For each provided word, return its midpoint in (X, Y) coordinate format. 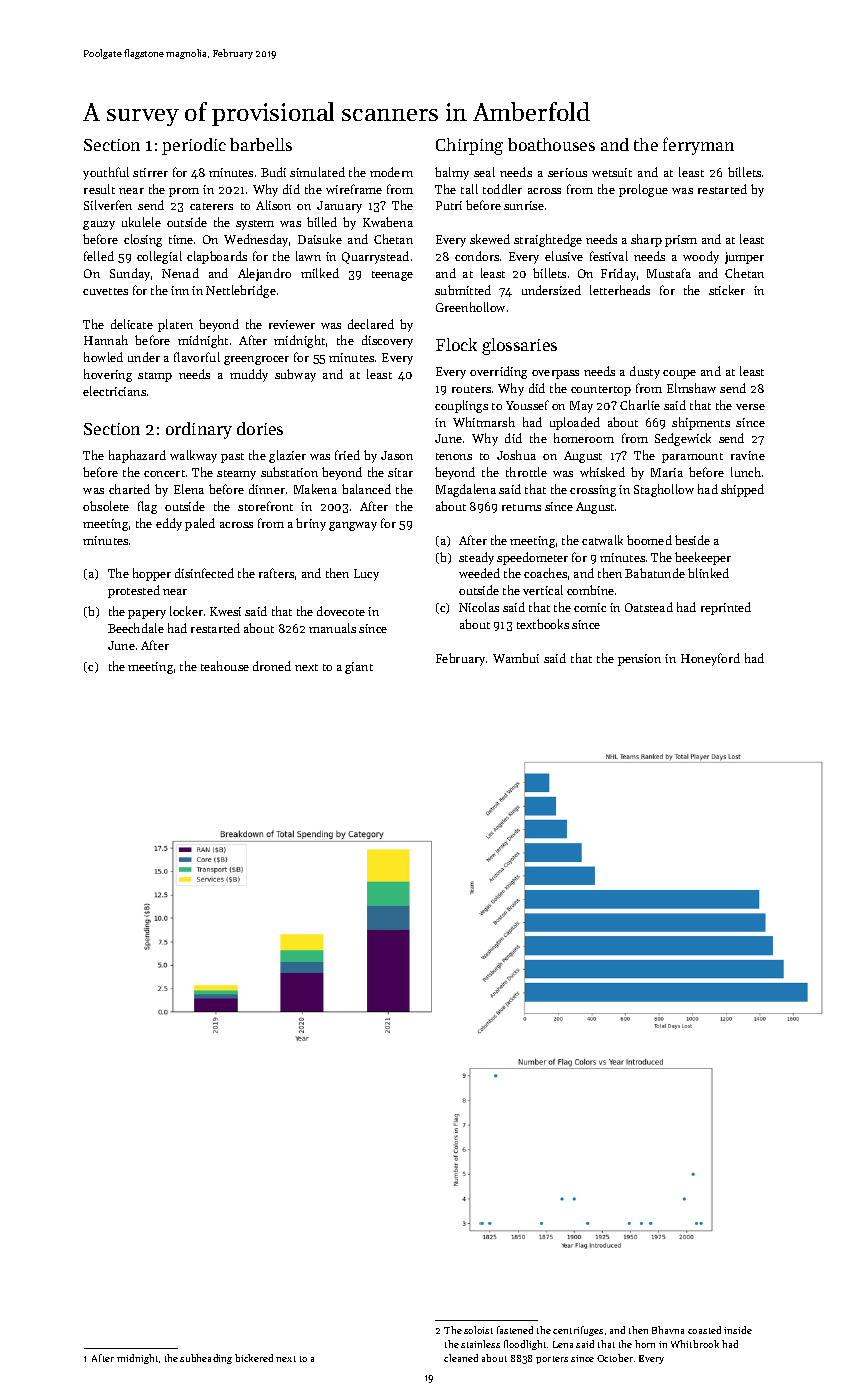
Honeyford (710, 659)
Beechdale (136, 628)
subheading (206, 1359)
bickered (254, 1358)
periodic (194, 146)
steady (476, 558)
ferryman (698, 146)
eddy (169, 524)
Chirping (469, 146)
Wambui (516, 658)
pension (639, 660)
